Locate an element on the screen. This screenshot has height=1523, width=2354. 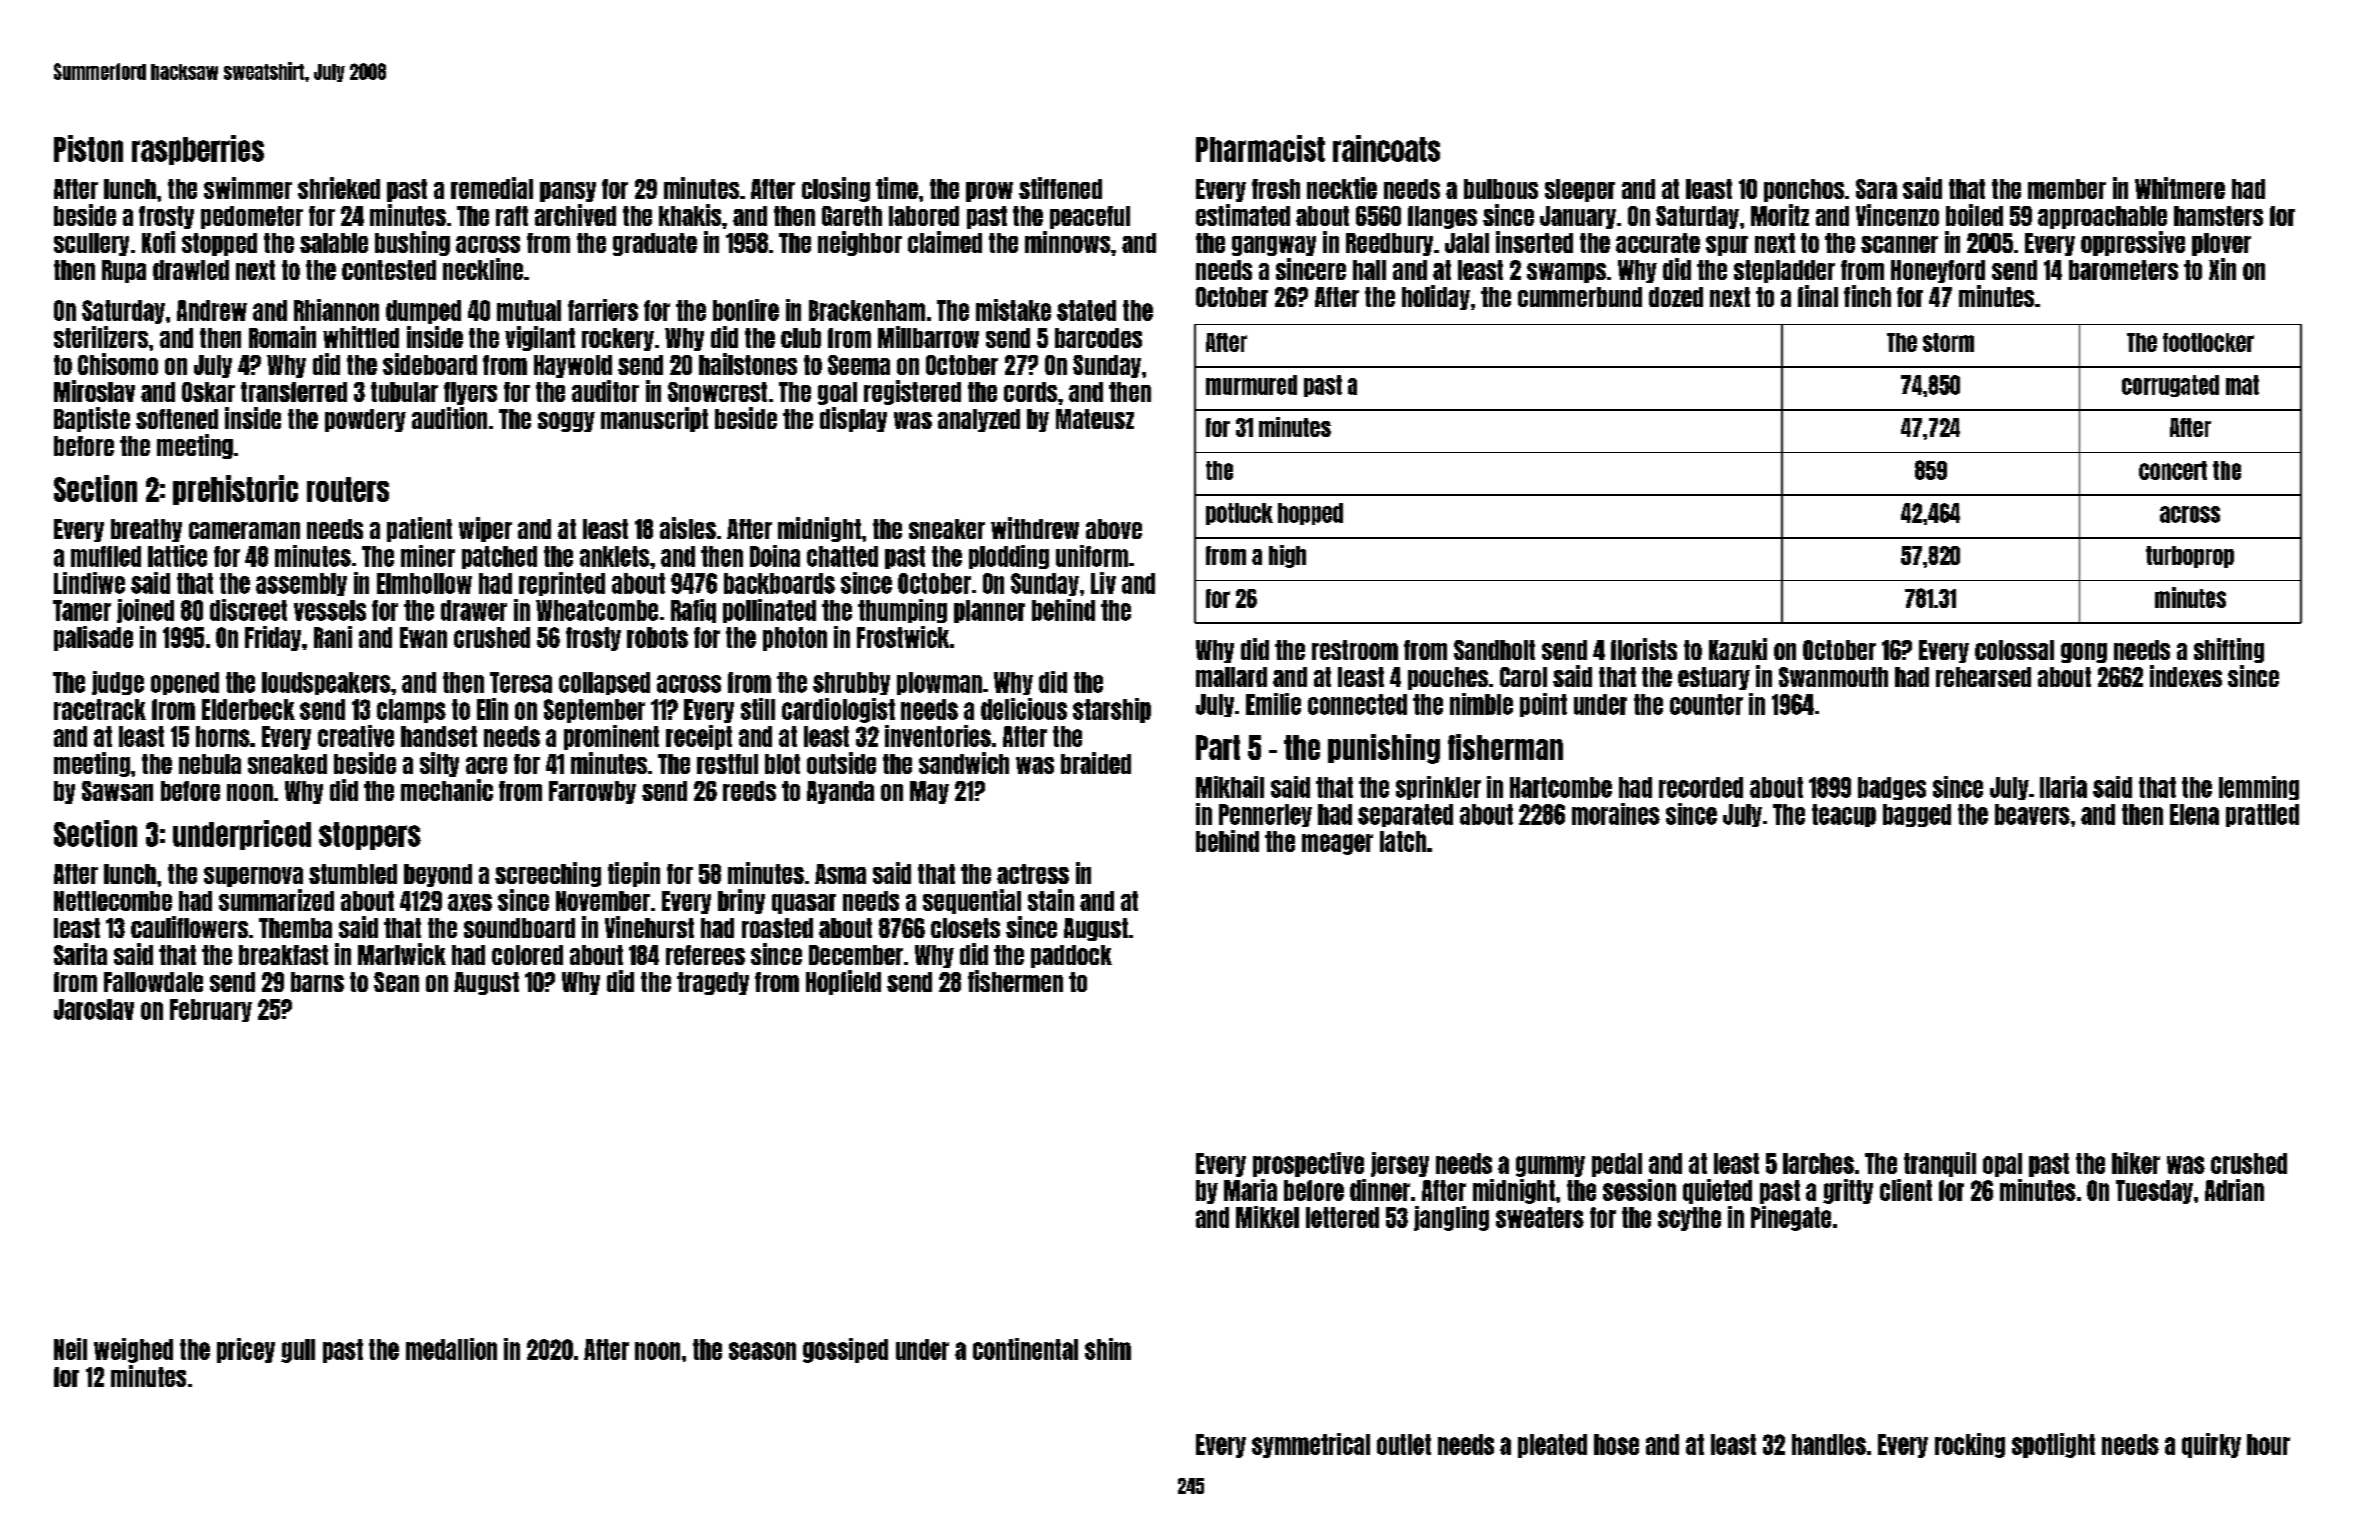
medallion is located at coordinates (451, 1349).
